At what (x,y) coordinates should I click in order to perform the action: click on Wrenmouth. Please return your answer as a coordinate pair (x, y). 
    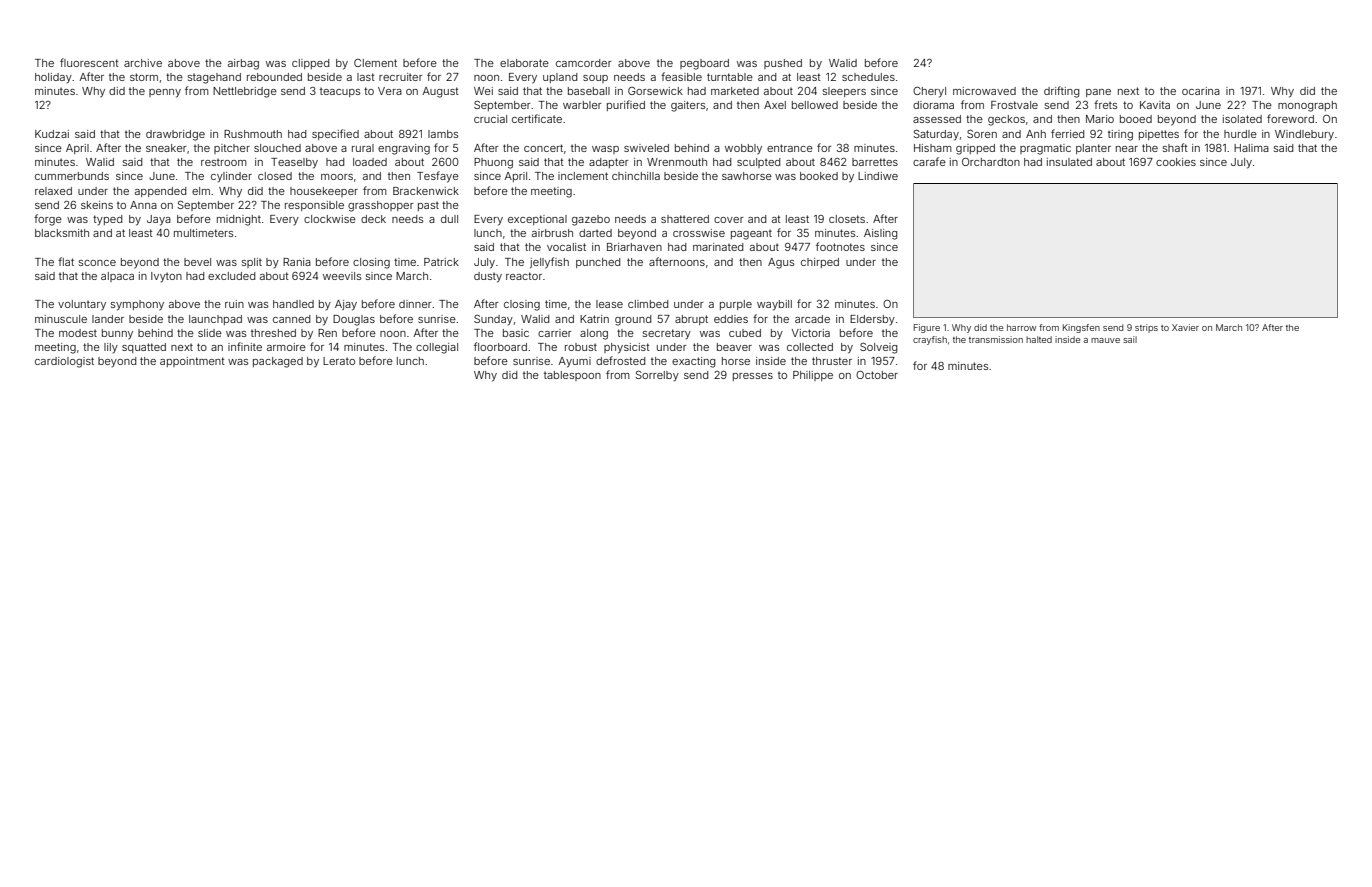
    Looking at the image, I should click on (677, 162).
